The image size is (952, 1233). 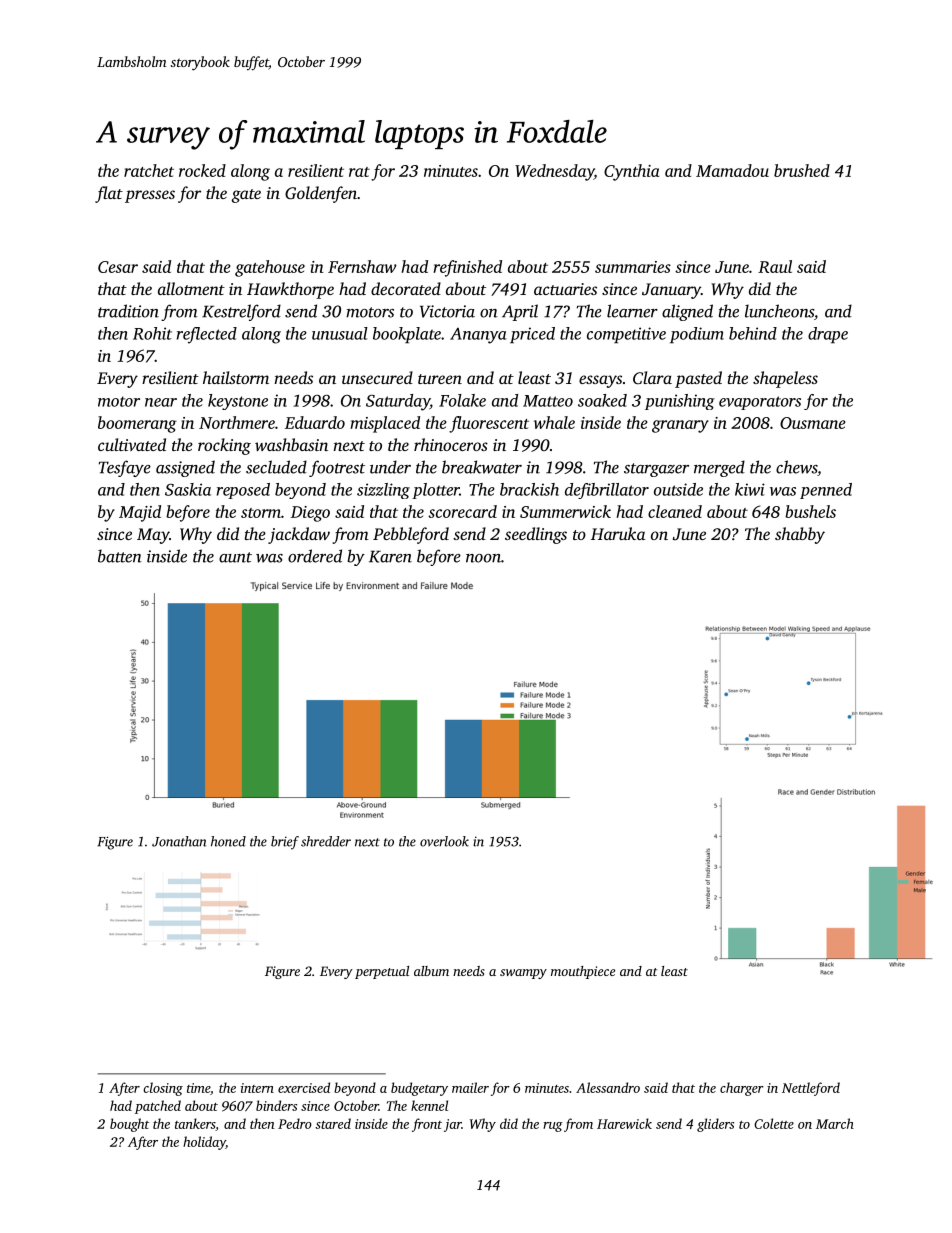 I want to click on fluorescent, so click(x=489, y=424).
